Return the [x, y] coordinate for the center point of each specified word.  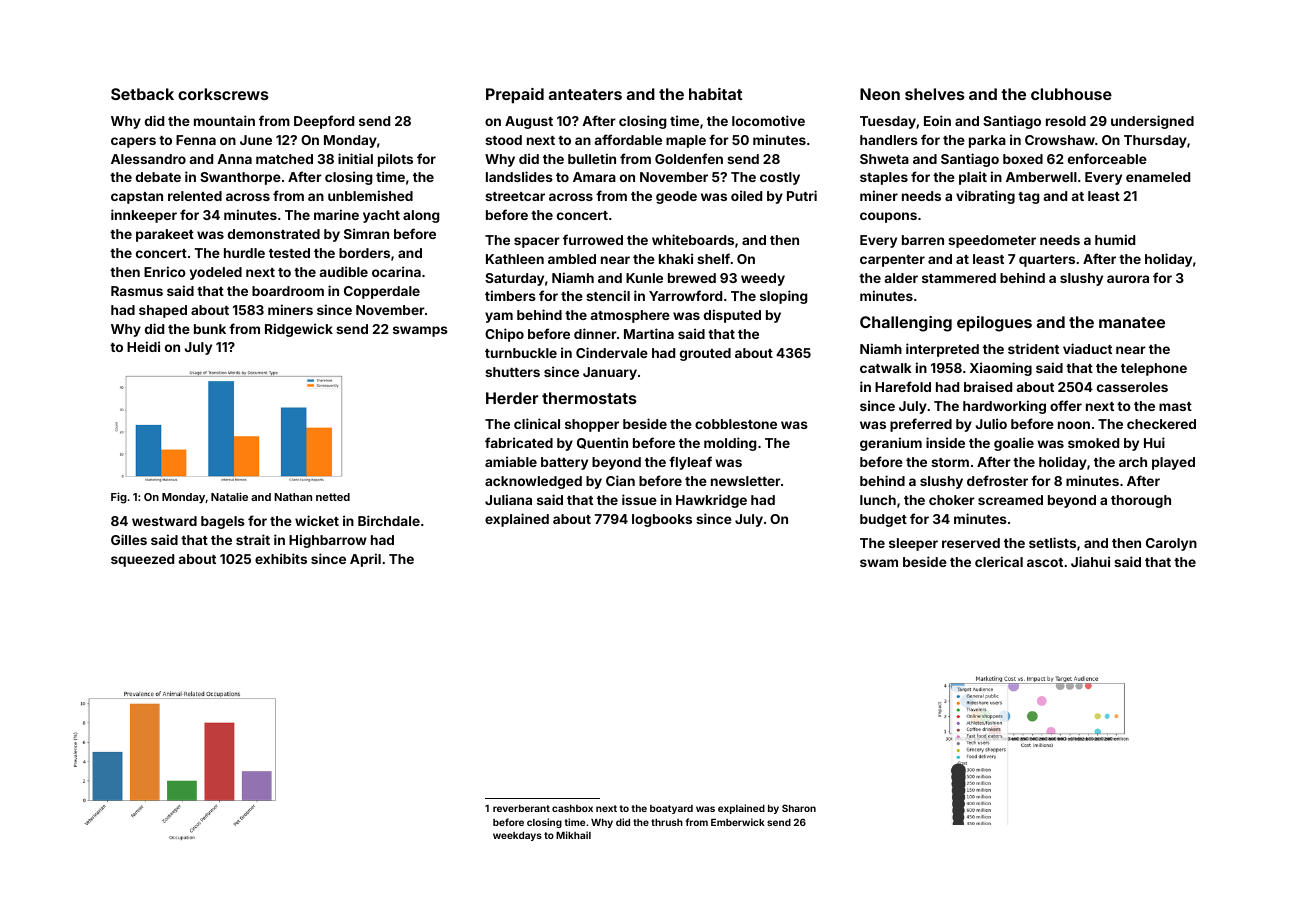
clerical [999, 561]
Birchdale [389, 520]
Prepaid [515, 96]
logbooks [662, 520]
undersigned [1152, 122]
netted [333, 497]
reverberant [521, 808]
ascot [1045, 562]
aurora [1128, 279]
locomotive [768, 120]
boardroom [288, 291]
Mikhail [573, 835]
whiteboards [693, 239]
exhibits [281, 558]
